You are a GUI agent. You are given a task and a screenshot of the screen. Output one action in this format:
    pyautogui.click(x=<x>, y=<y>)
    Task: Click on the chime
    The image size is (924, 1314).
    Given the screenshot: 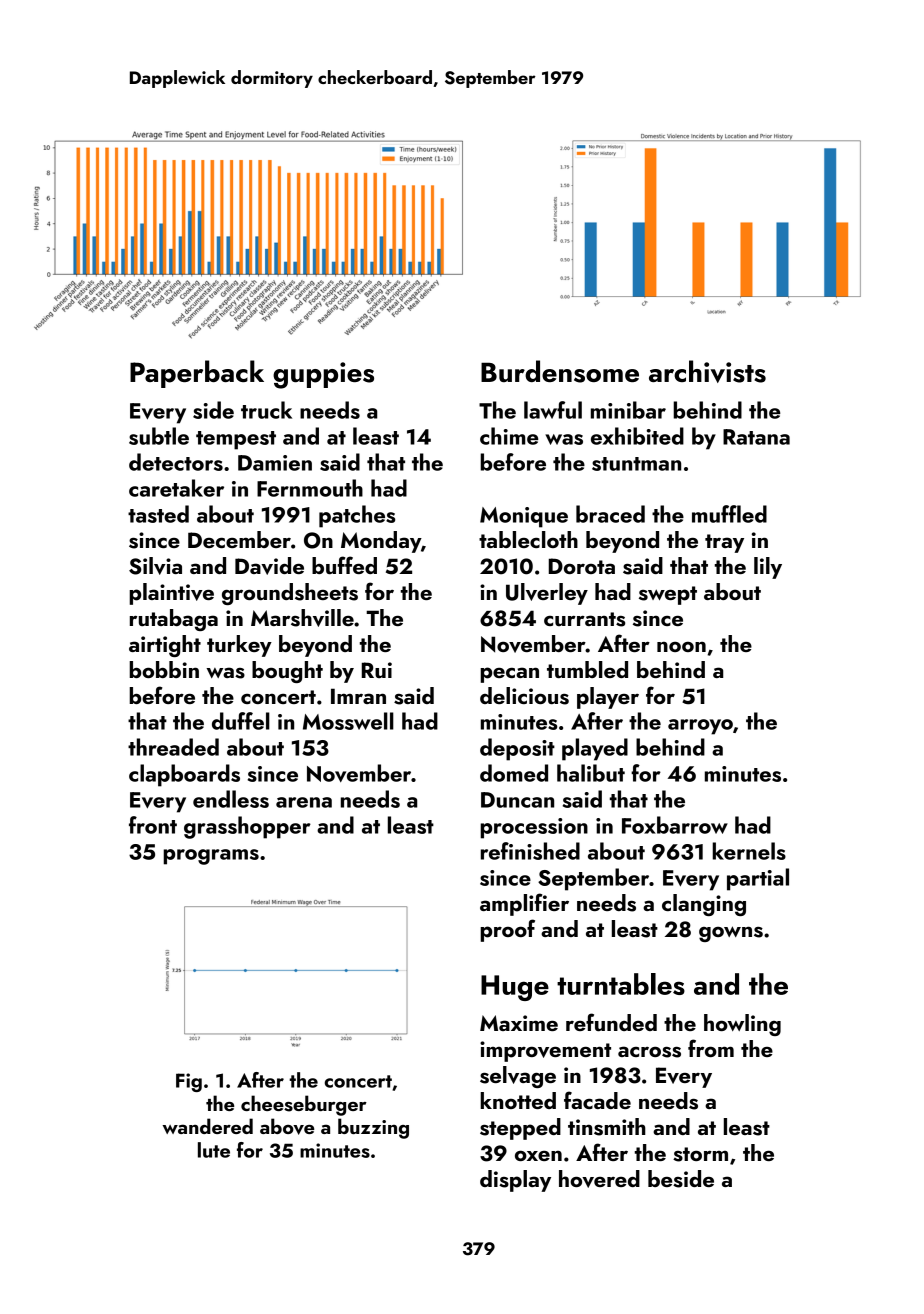 What is the action you would take?
    pyautogui.click(x=509, y=436)
